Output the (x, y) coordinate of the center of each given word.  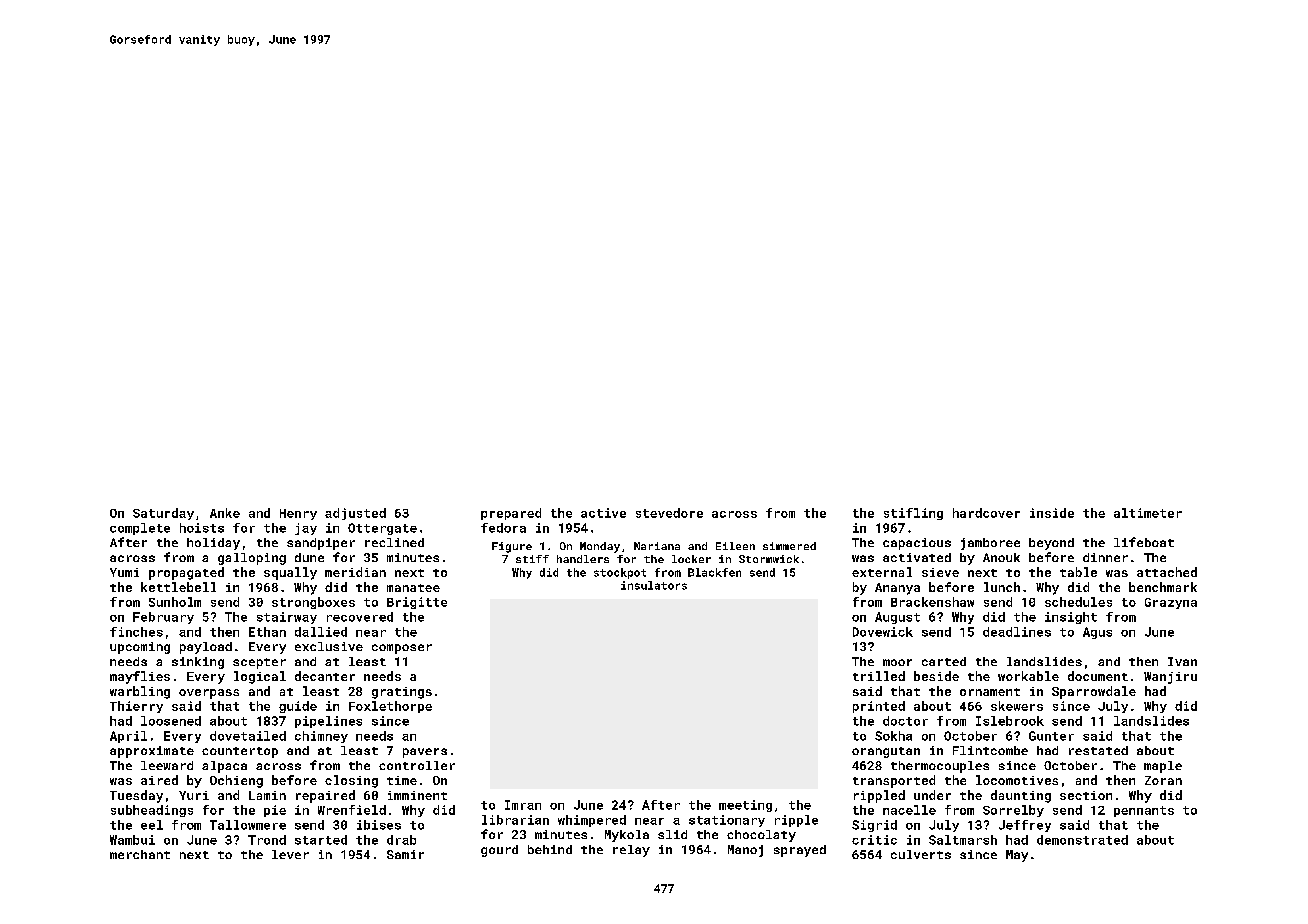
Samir (405, 854)
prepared (511, 514)
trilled (879, 676)
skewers (1017, 706)
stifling (913, 514)
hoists (202, 528)
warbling (140, 692)
